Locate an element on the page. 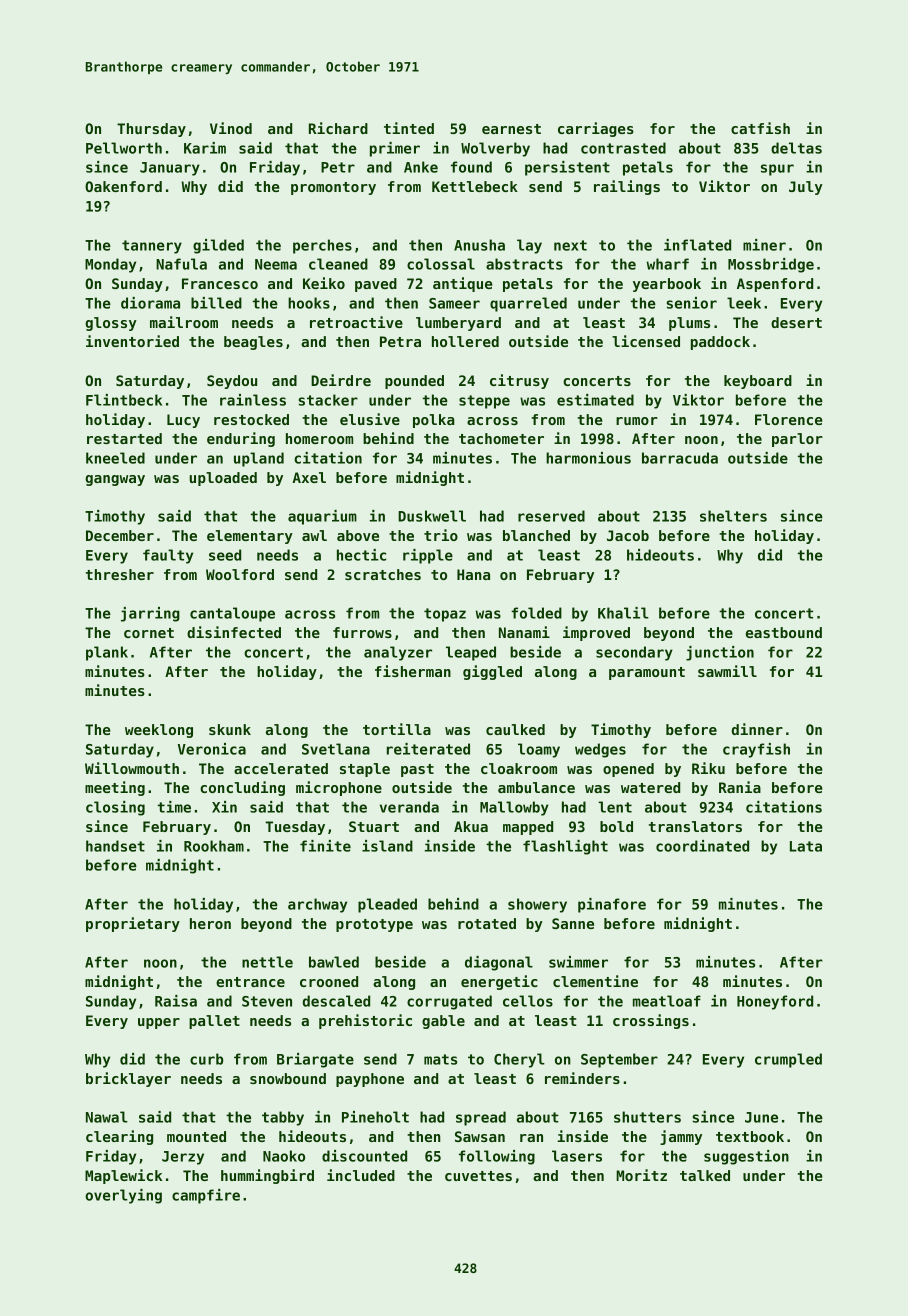 Image resolution: width=908 pixels, height=1316 pixels. heron is located at coordinates (210, 923).
